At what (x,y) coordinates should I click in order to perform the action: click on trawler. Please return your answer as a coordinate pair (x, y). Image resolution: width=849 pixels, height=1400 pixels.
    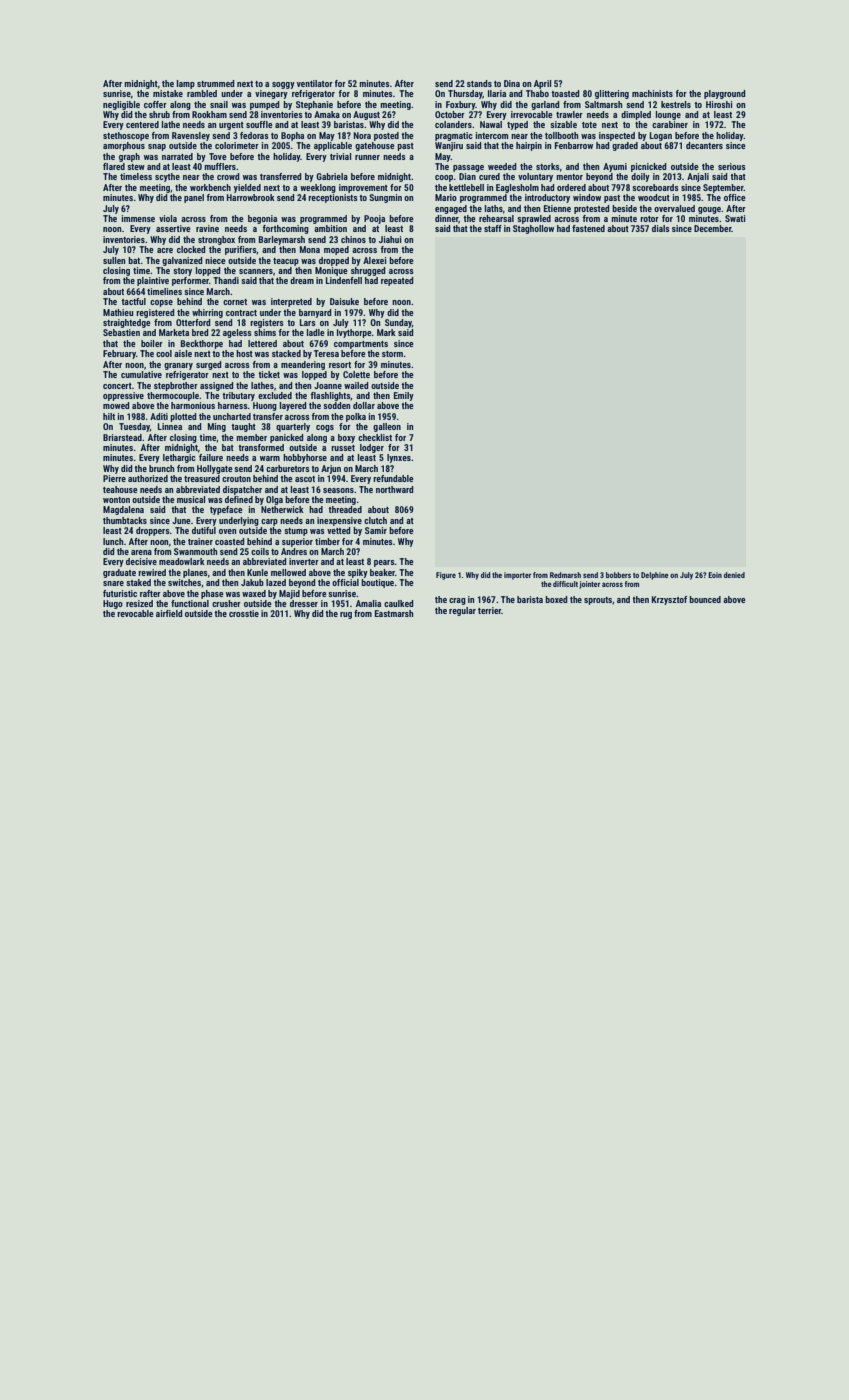
    Looking at the image, I should click on (569, 114).
